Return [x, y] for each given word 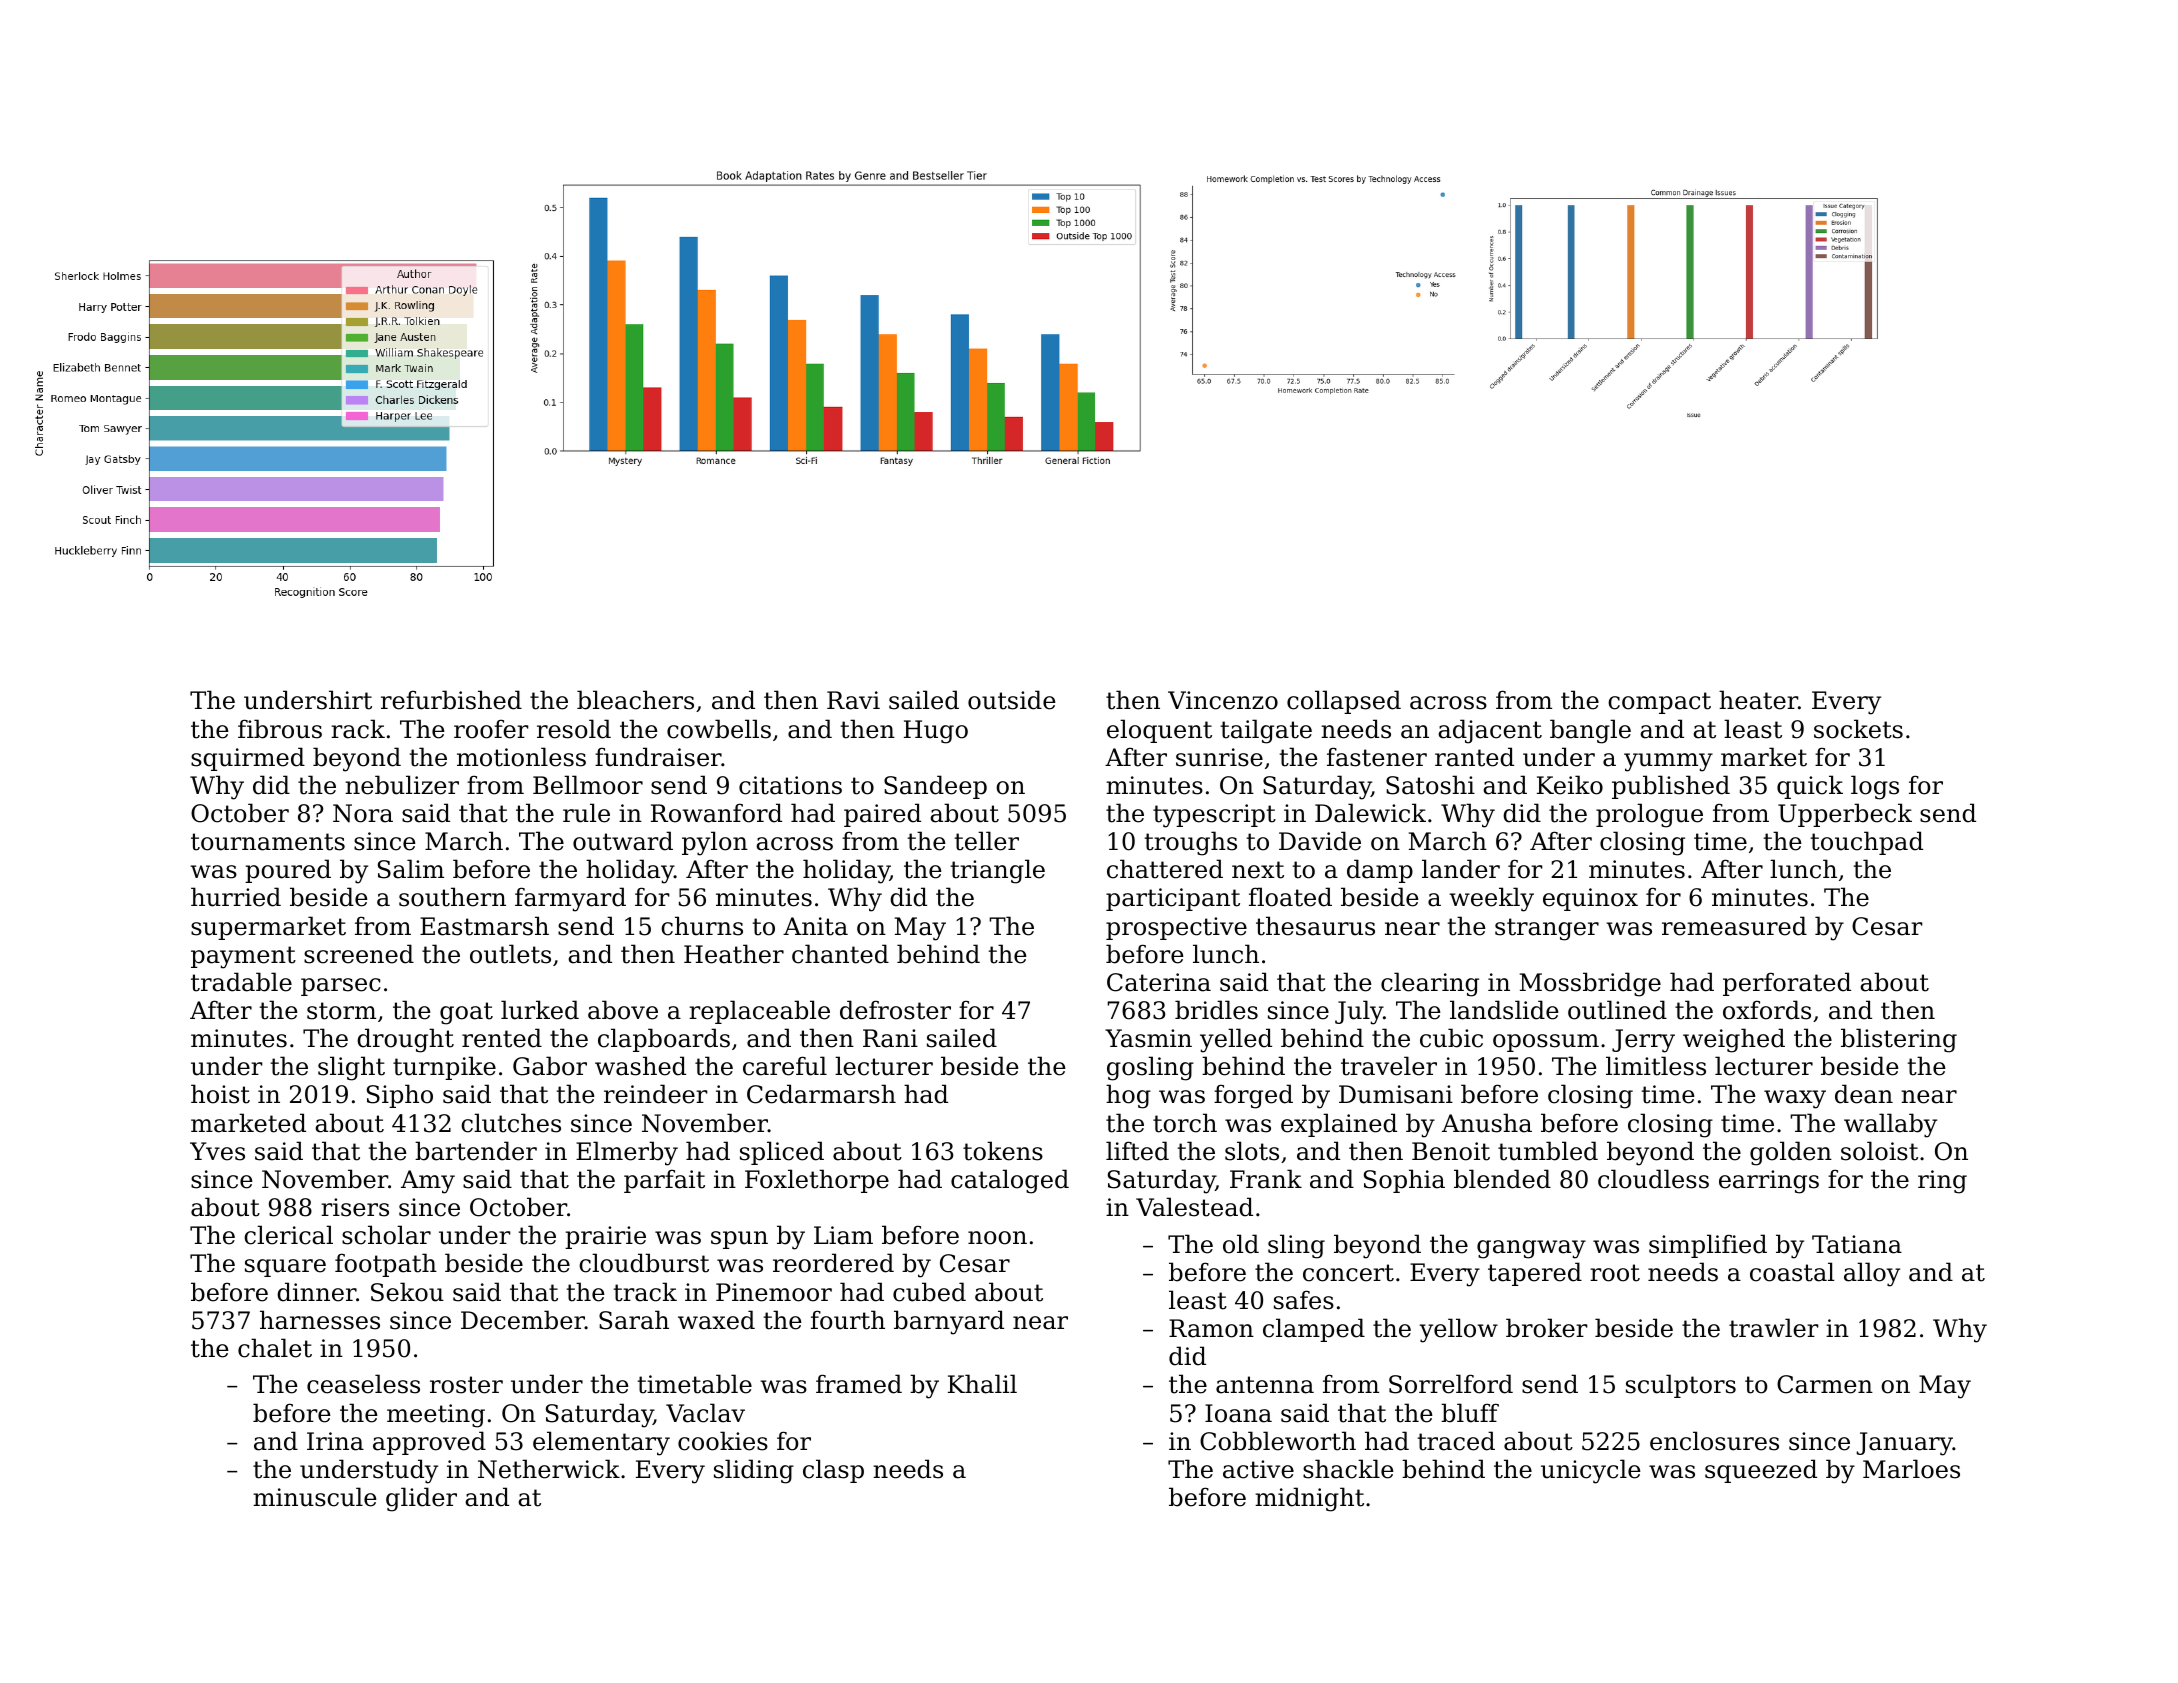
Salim [411, 869]
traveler [1389, 1066]
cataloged [1010, 1181]
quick [1810, 787]
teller [987, 841]
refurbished [451, 700]
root [1615, 1273]
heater [1758, 700]
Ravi [853, 700]
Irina [335, 1441]
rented [502, 1038]
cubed [929, 1292]
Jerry [1643, 1041]
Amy [428, 1182]
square [285, 1268]
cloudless [1653, 1179]
